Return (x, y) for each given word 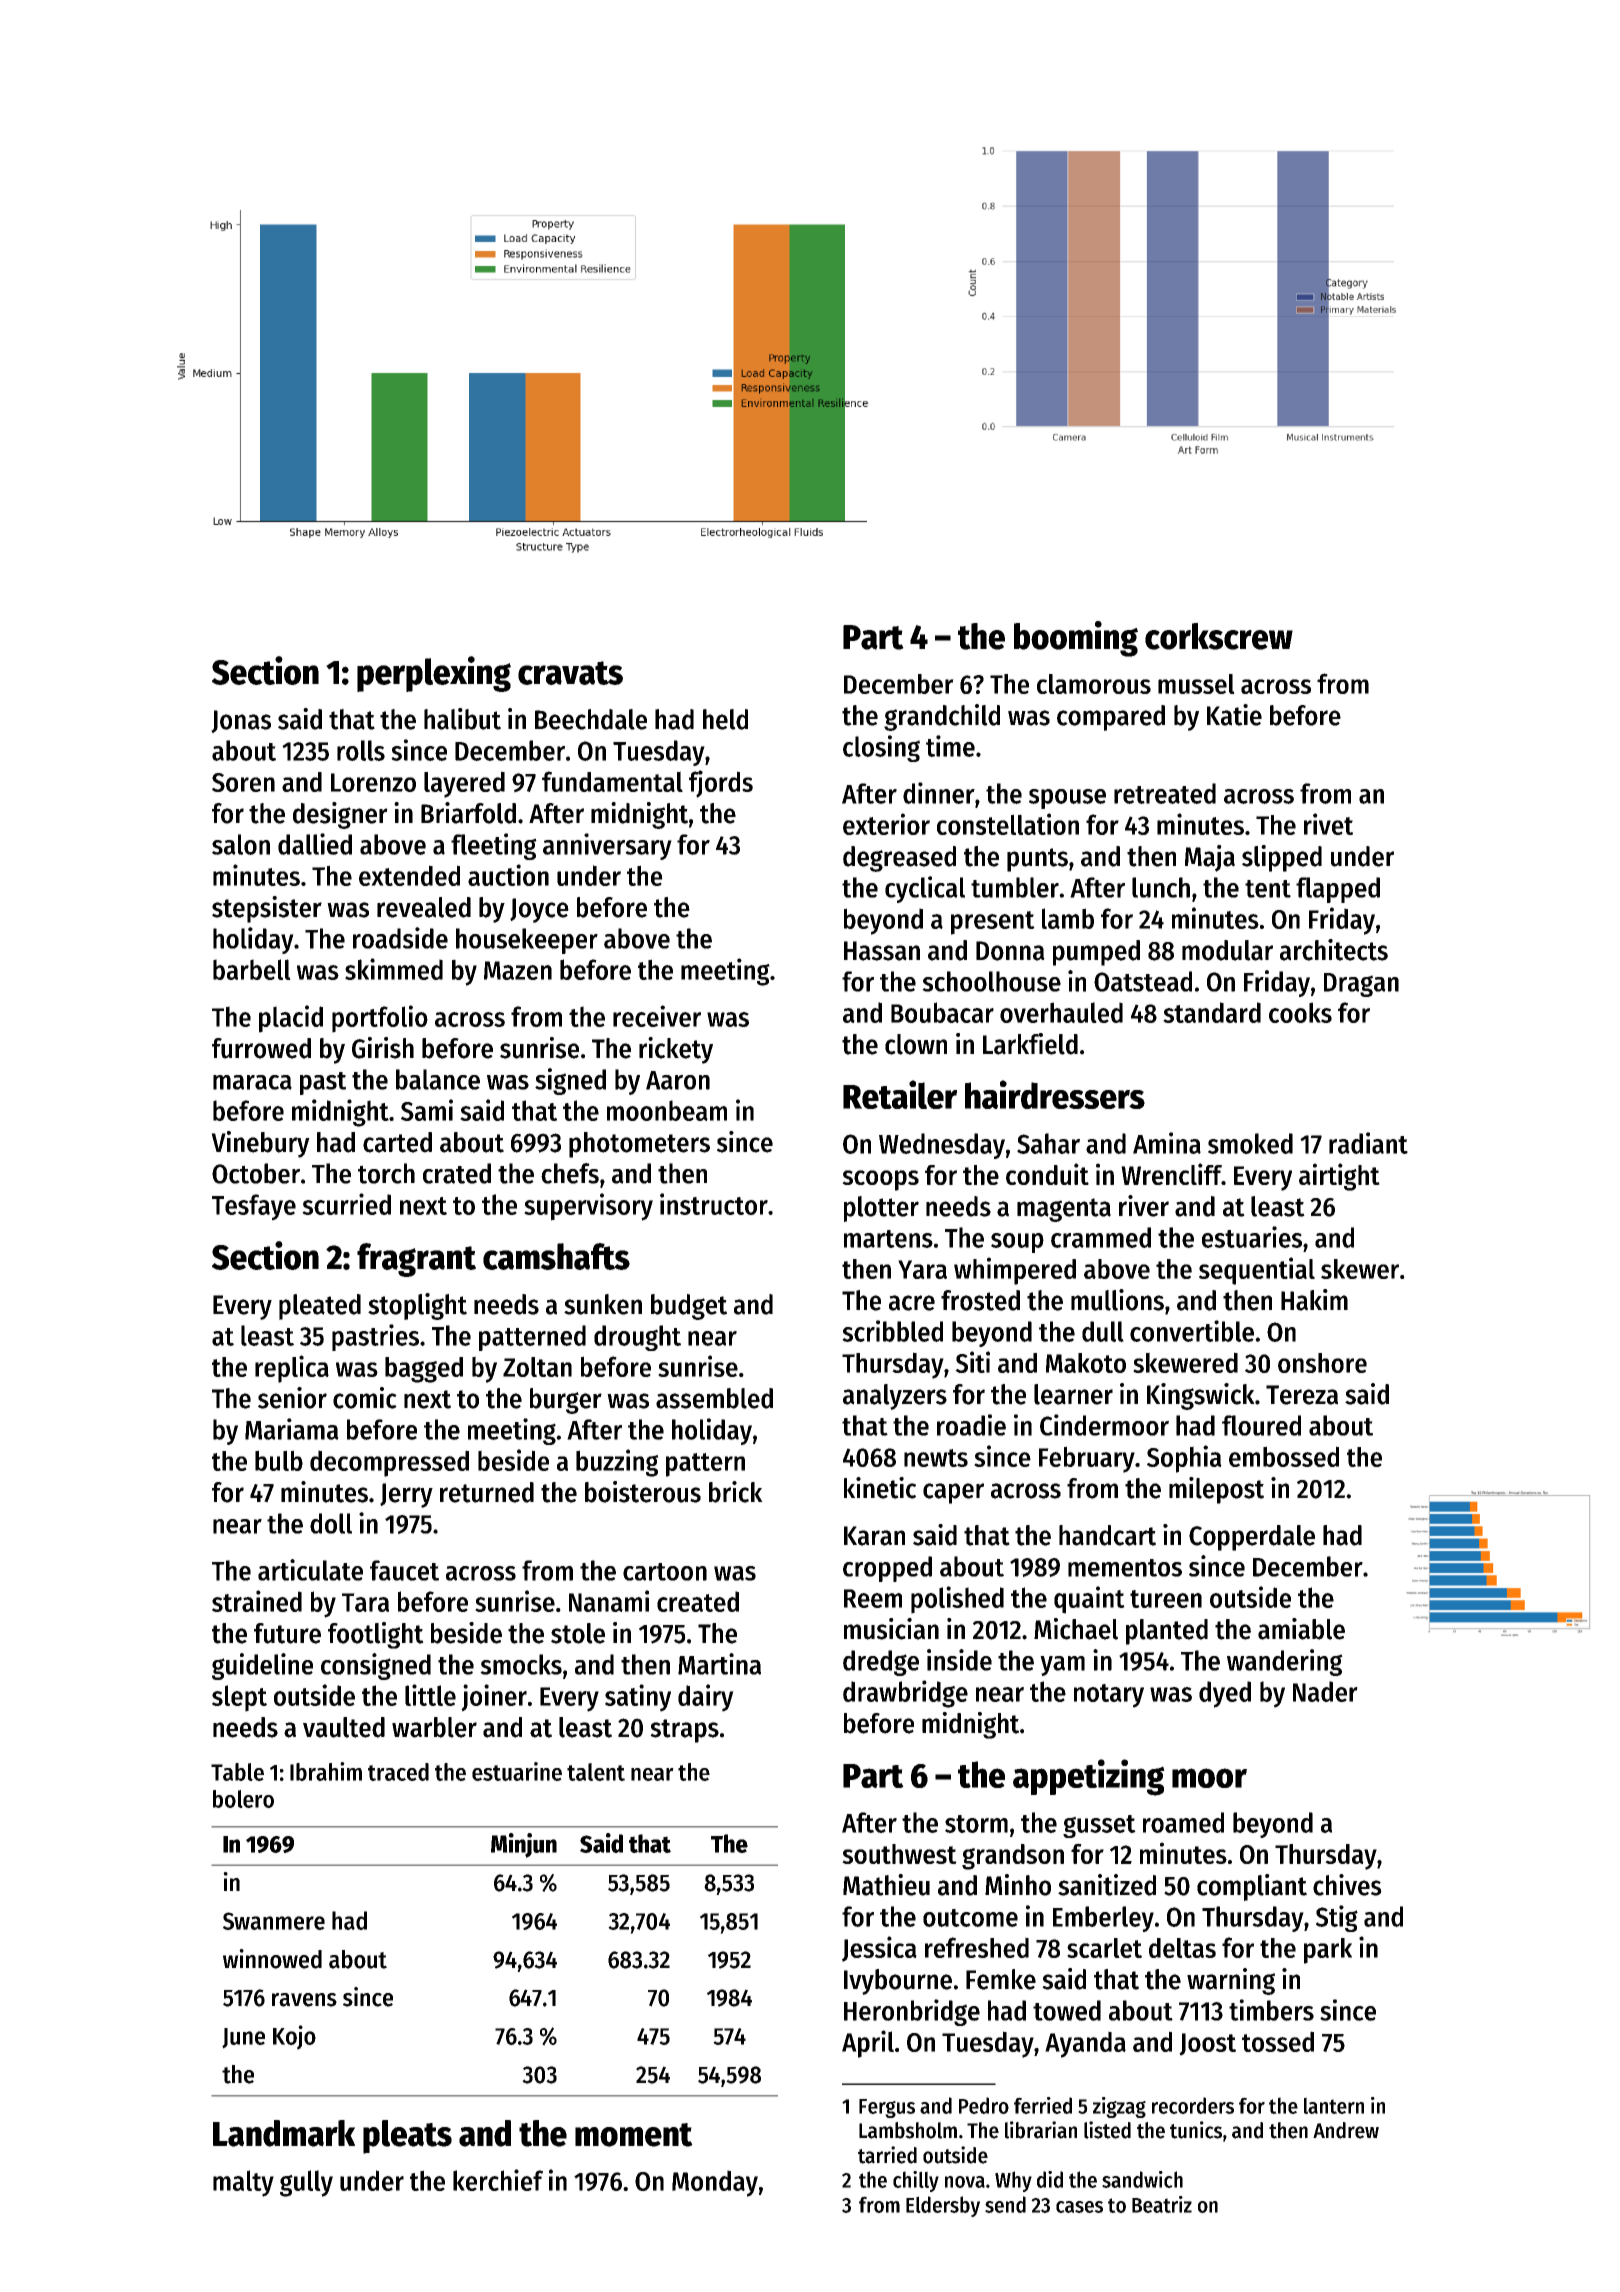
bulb (279, 1460)
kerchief (498, 2180)
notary (1109, 1696)
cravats (570, 673)
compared (1111, 718)
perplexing (434, 674)
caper (953, 1493)
